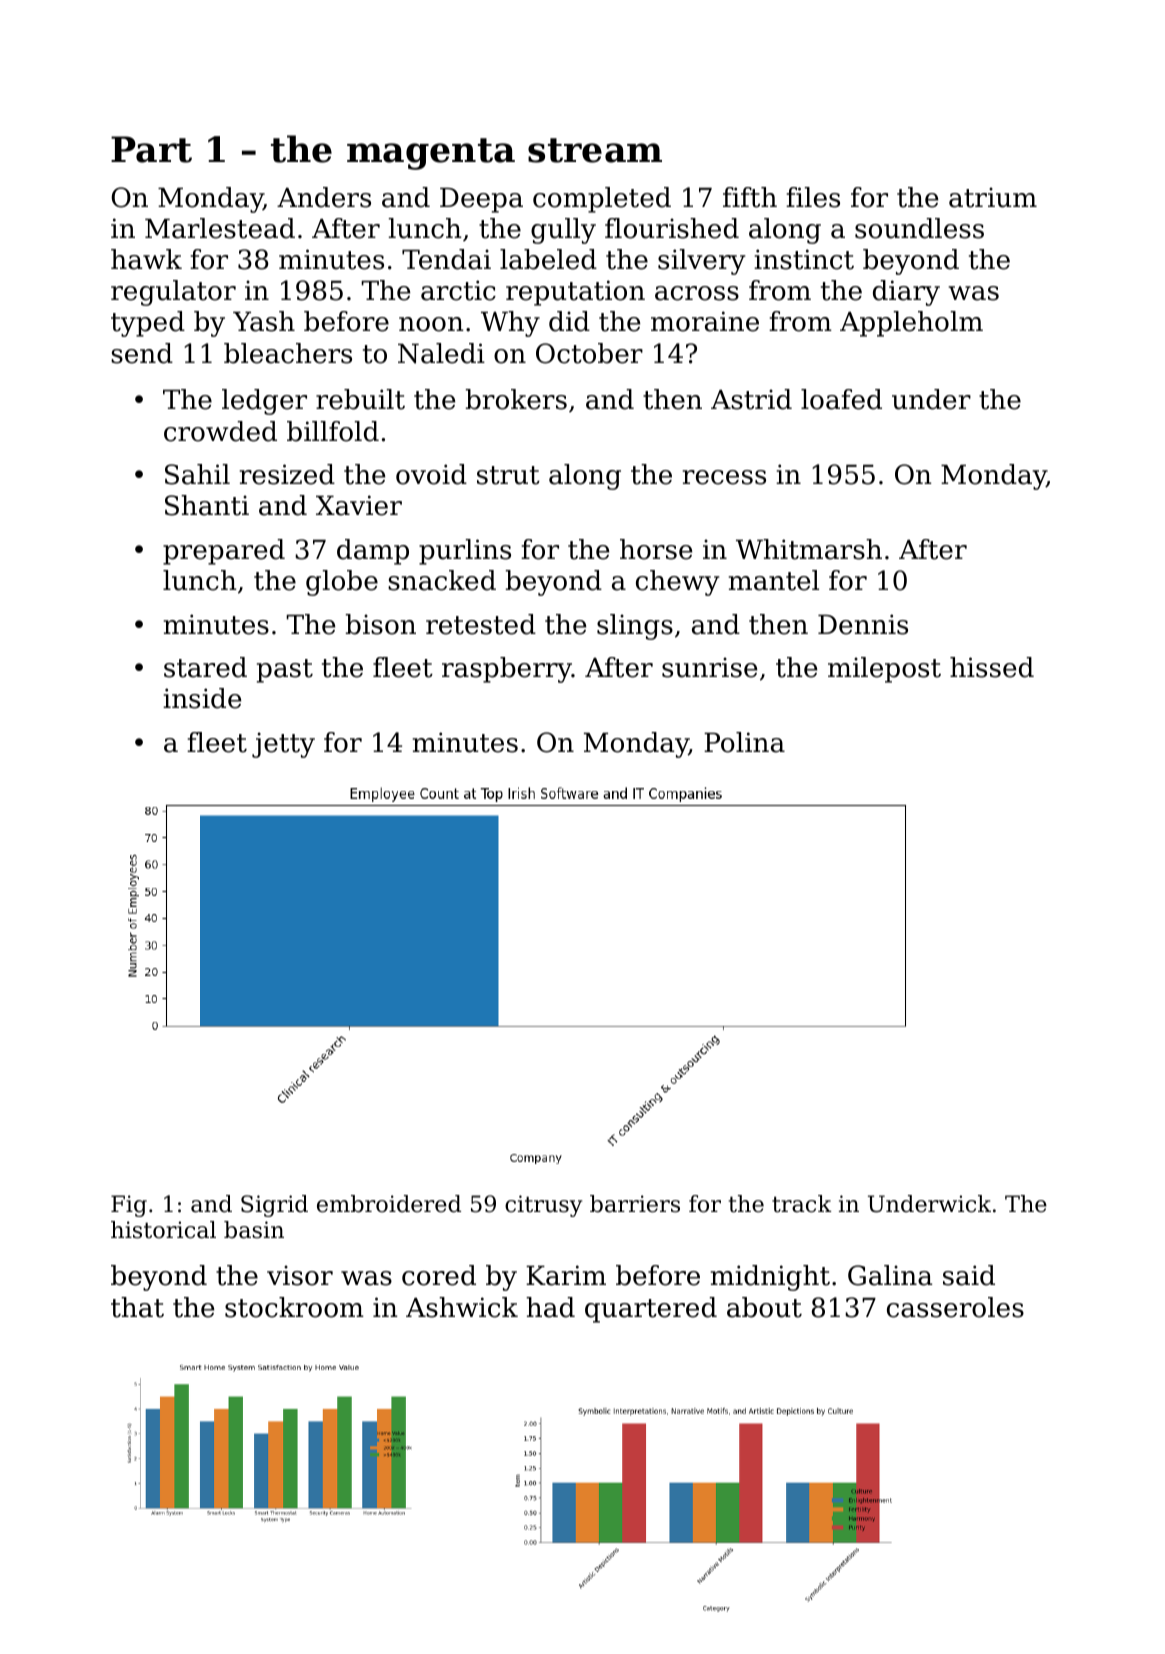  Describe the element at coordinates (801, 1204) in the document. I see `track` at that location.
